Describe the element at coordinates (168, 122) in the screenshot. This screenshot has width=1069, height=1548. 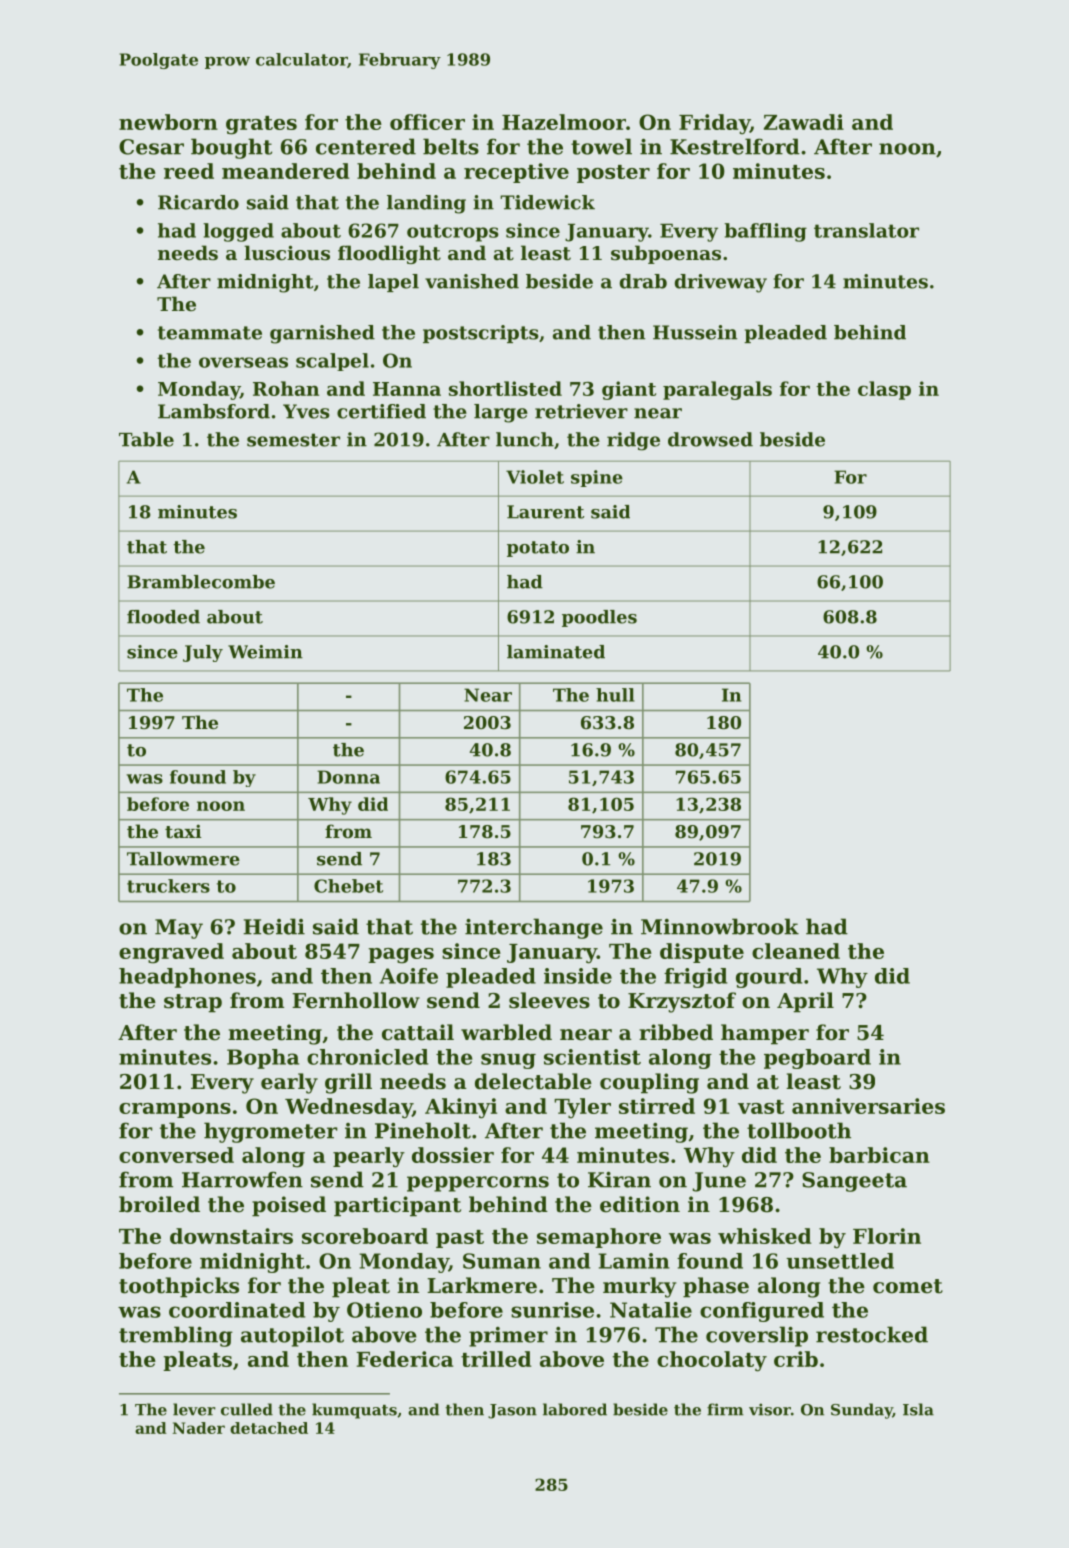
I see `newborn` at that location.
